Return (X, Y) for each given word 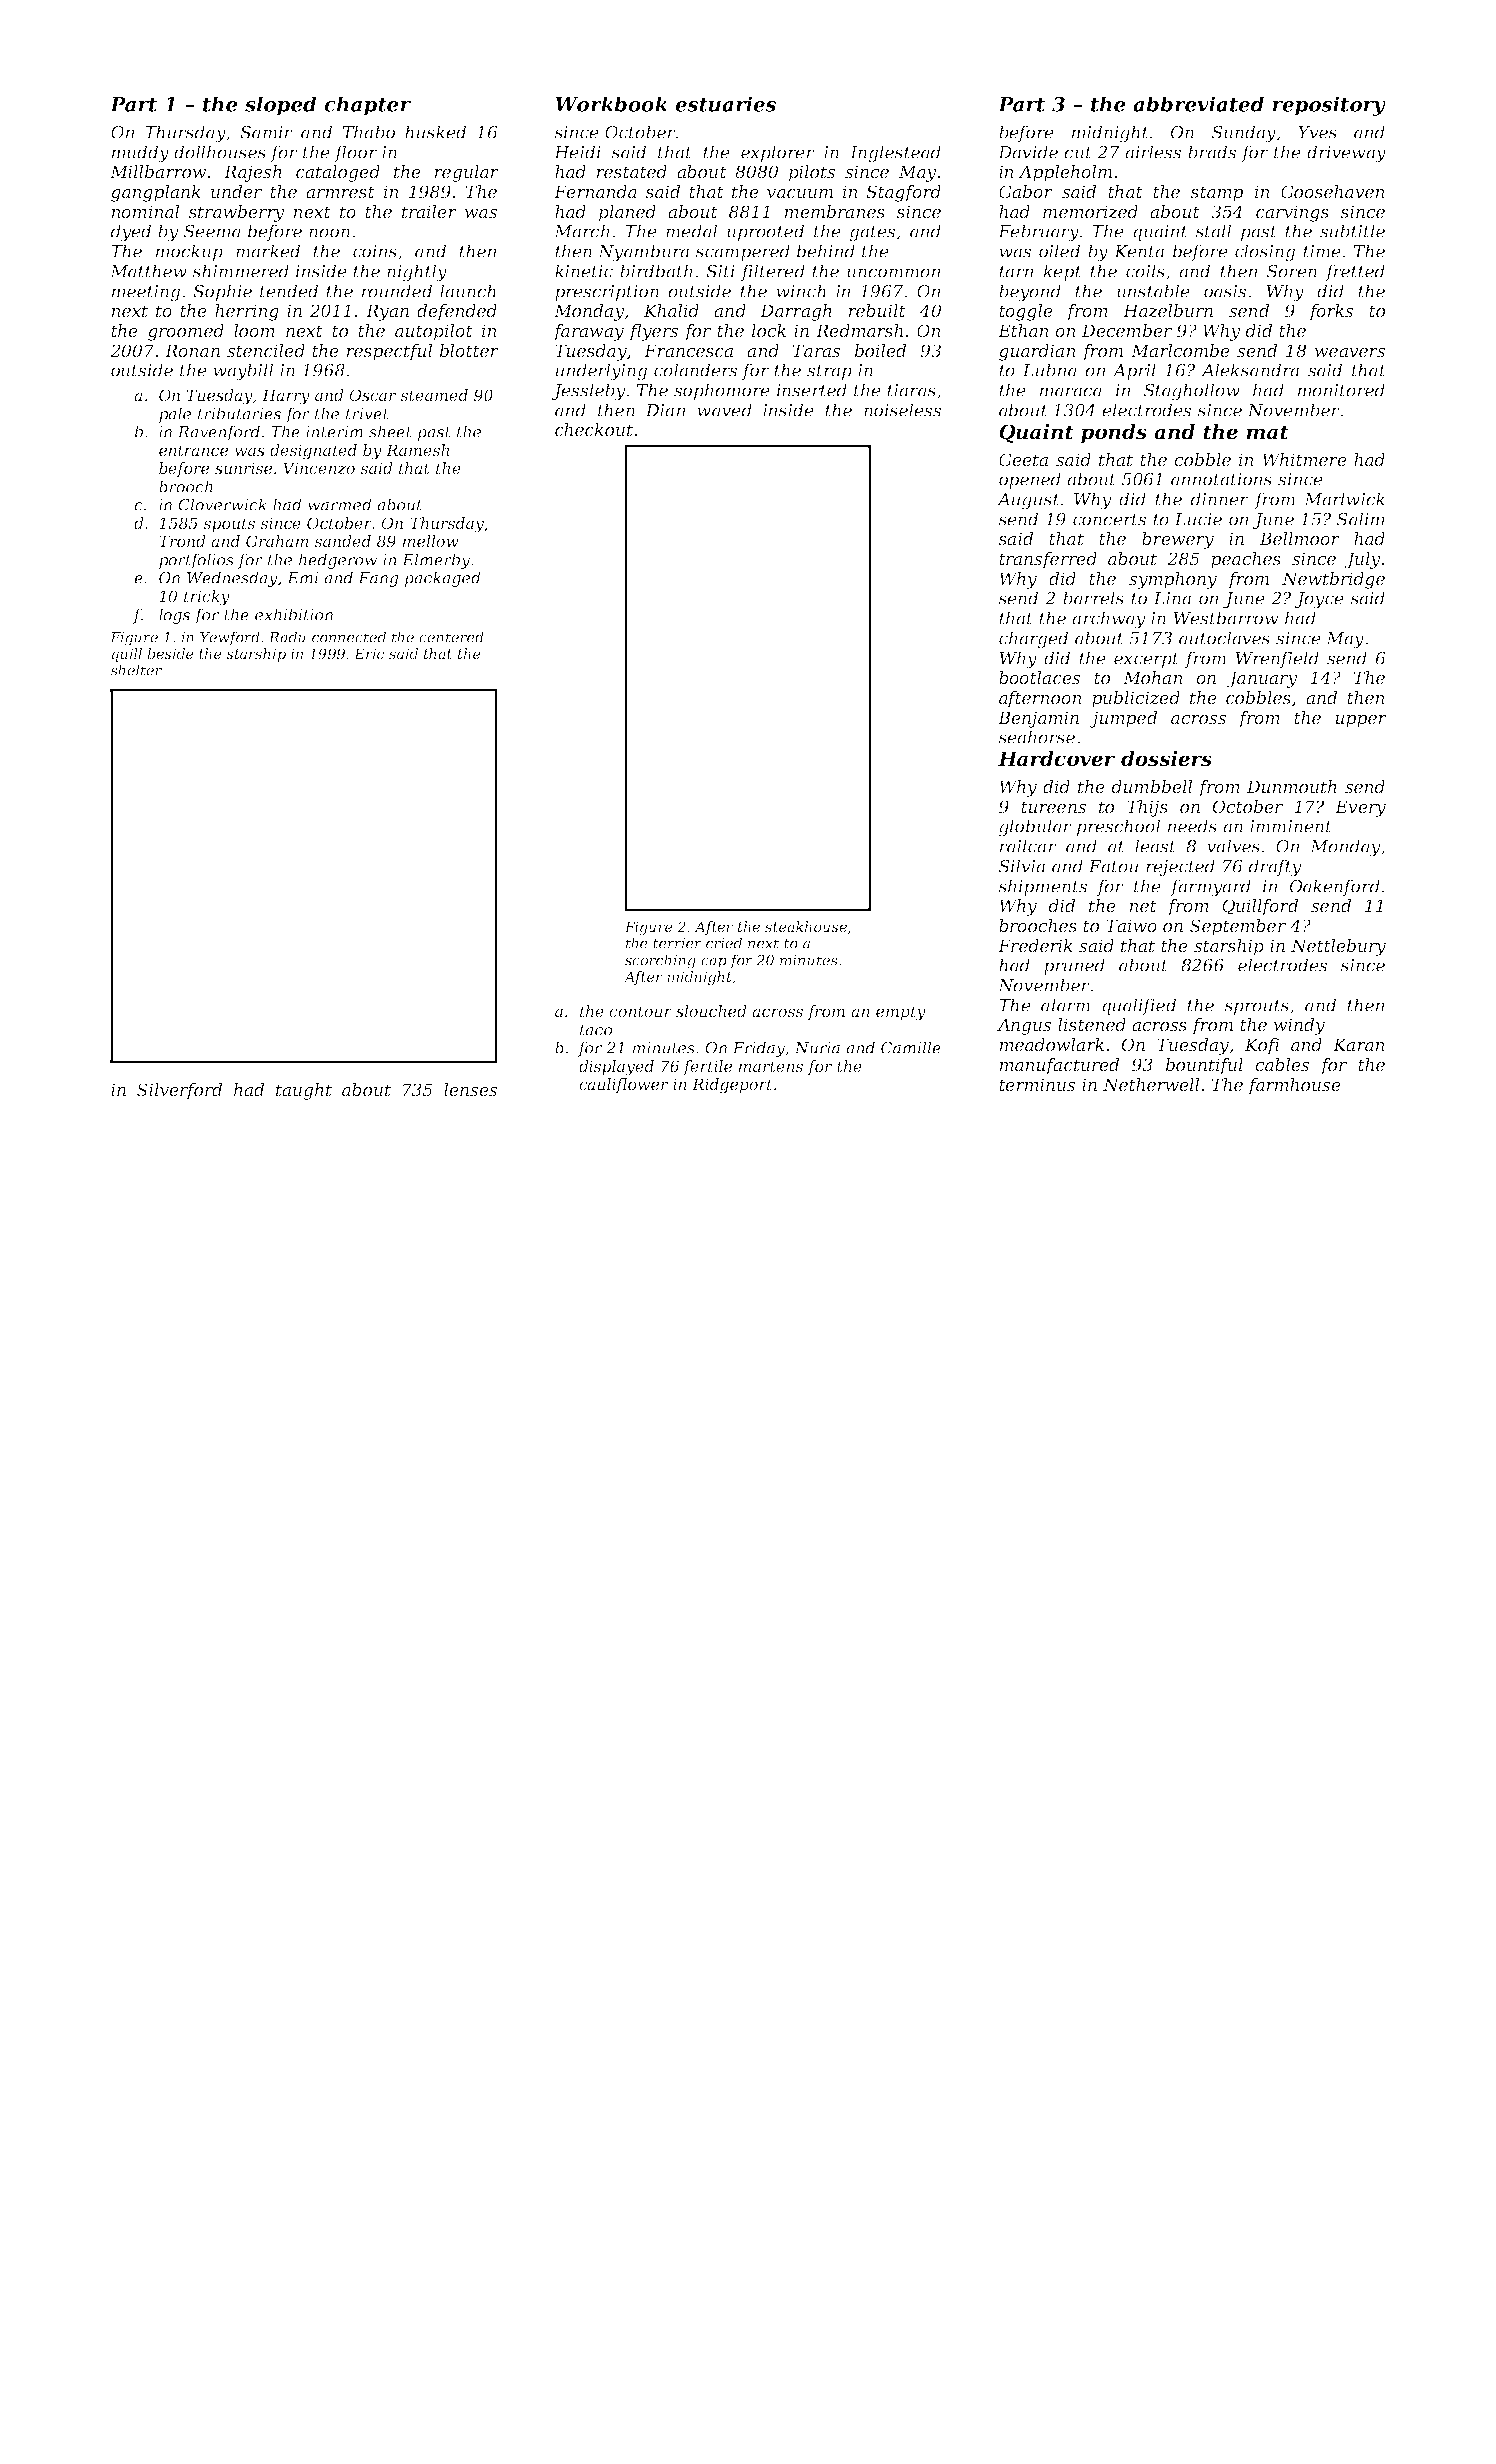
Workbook (611, 104)
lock (769, 330)
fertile (707, 1068)
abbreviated (1198, 104)
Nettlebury (1338, 947)
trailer (429, 211)
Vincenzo (319, 468)
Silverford (179, 1091)
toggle (1026, 312)
